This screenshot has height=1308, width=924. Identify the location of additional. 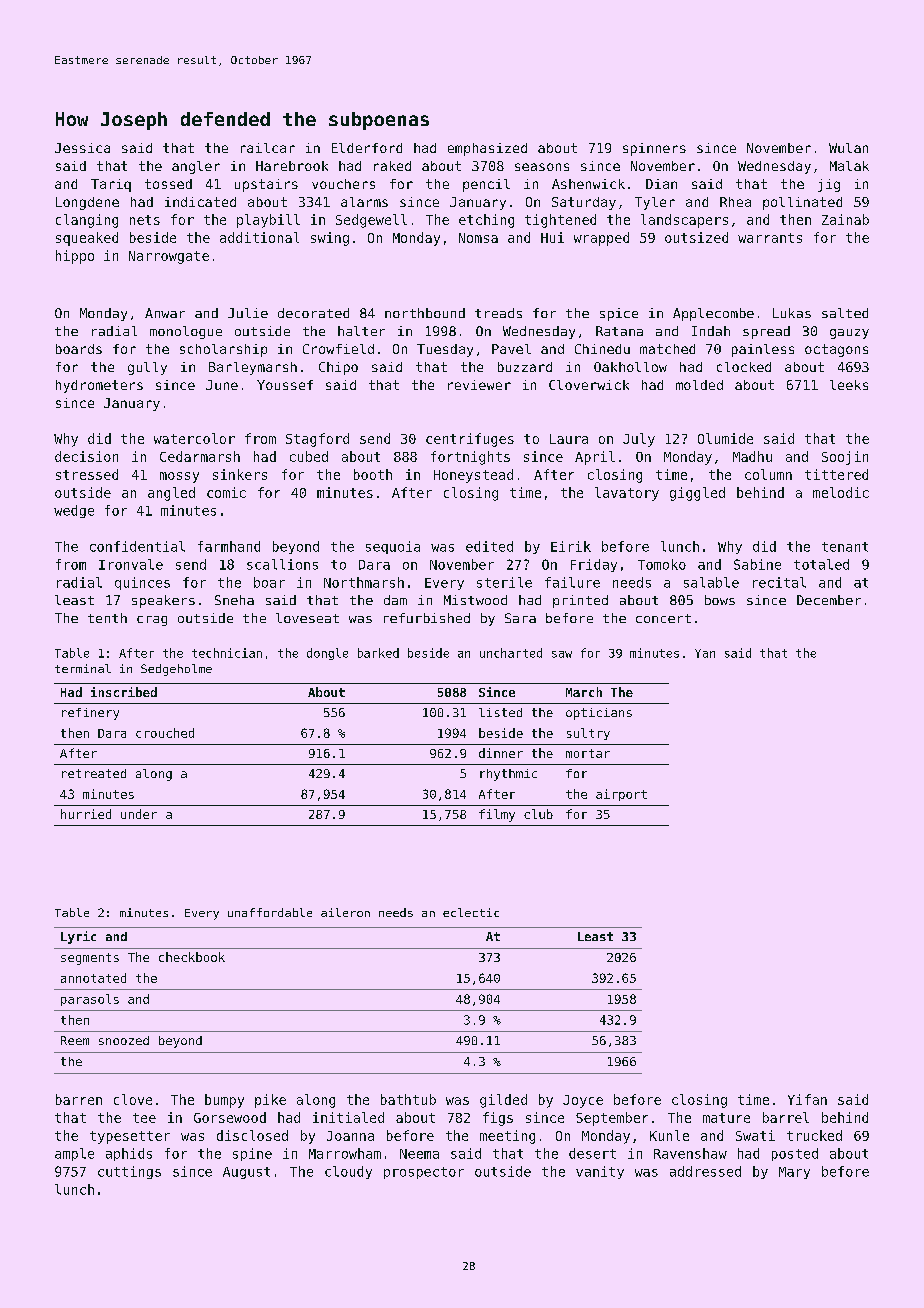
(259, 237).
